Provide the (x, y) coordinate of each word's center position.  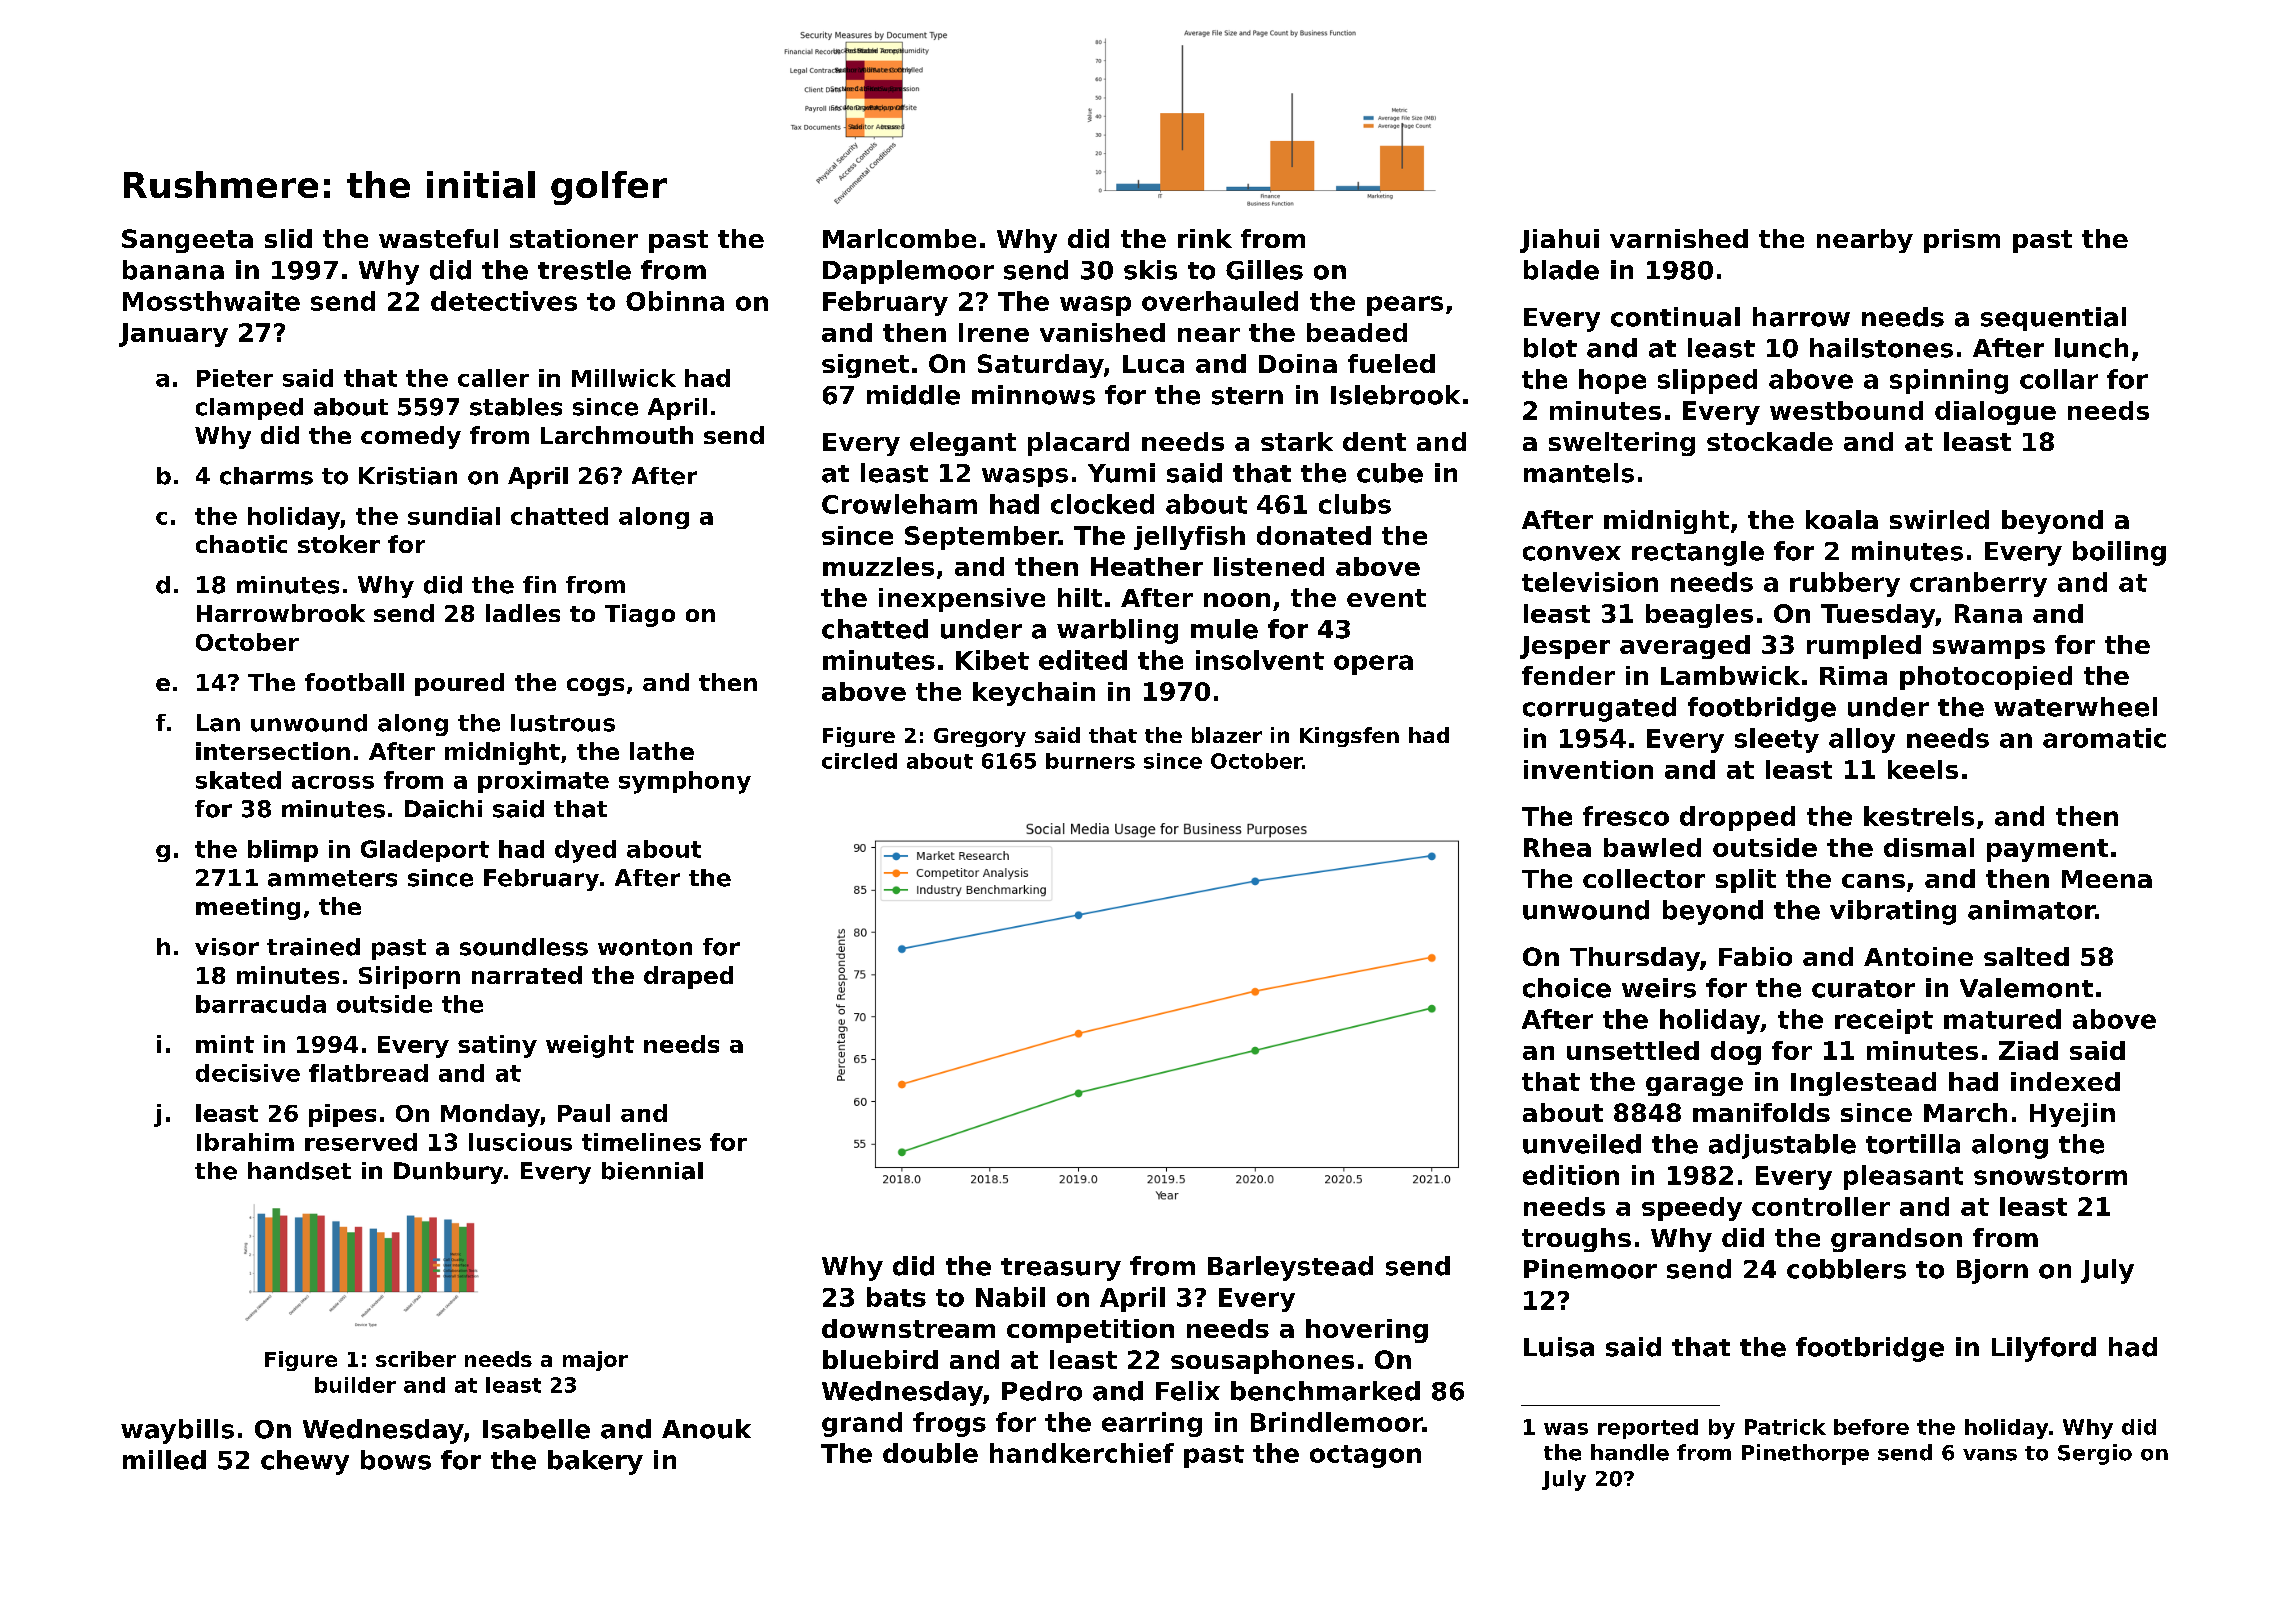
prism (1962, 241)
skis (1150, 270)
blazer (1227, 735)
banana (173, 270)
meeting (248, 908)
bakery (595, 1462)
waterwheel (2075, 707)
